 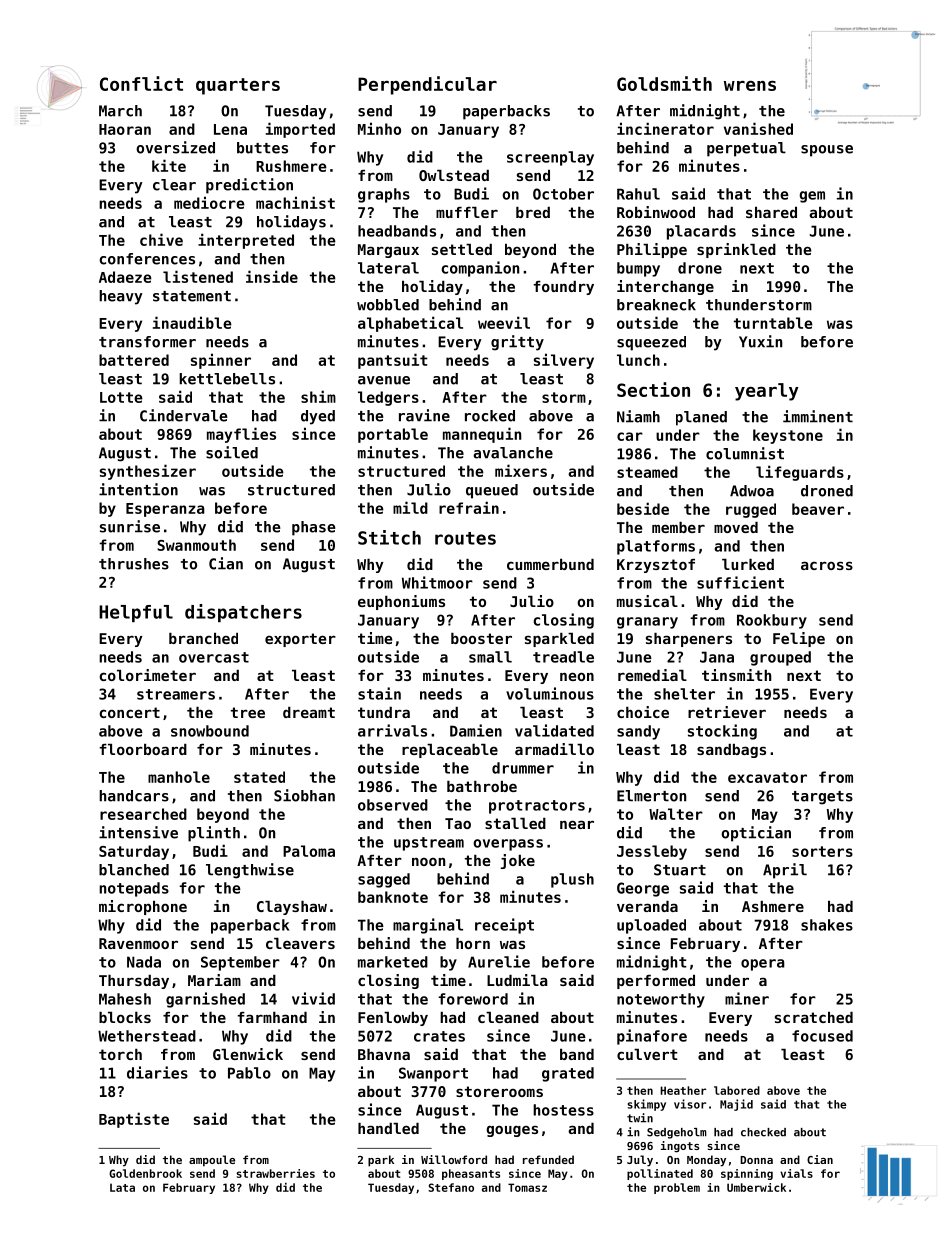 I want to click on problem, so click(x=677, y=1188).
